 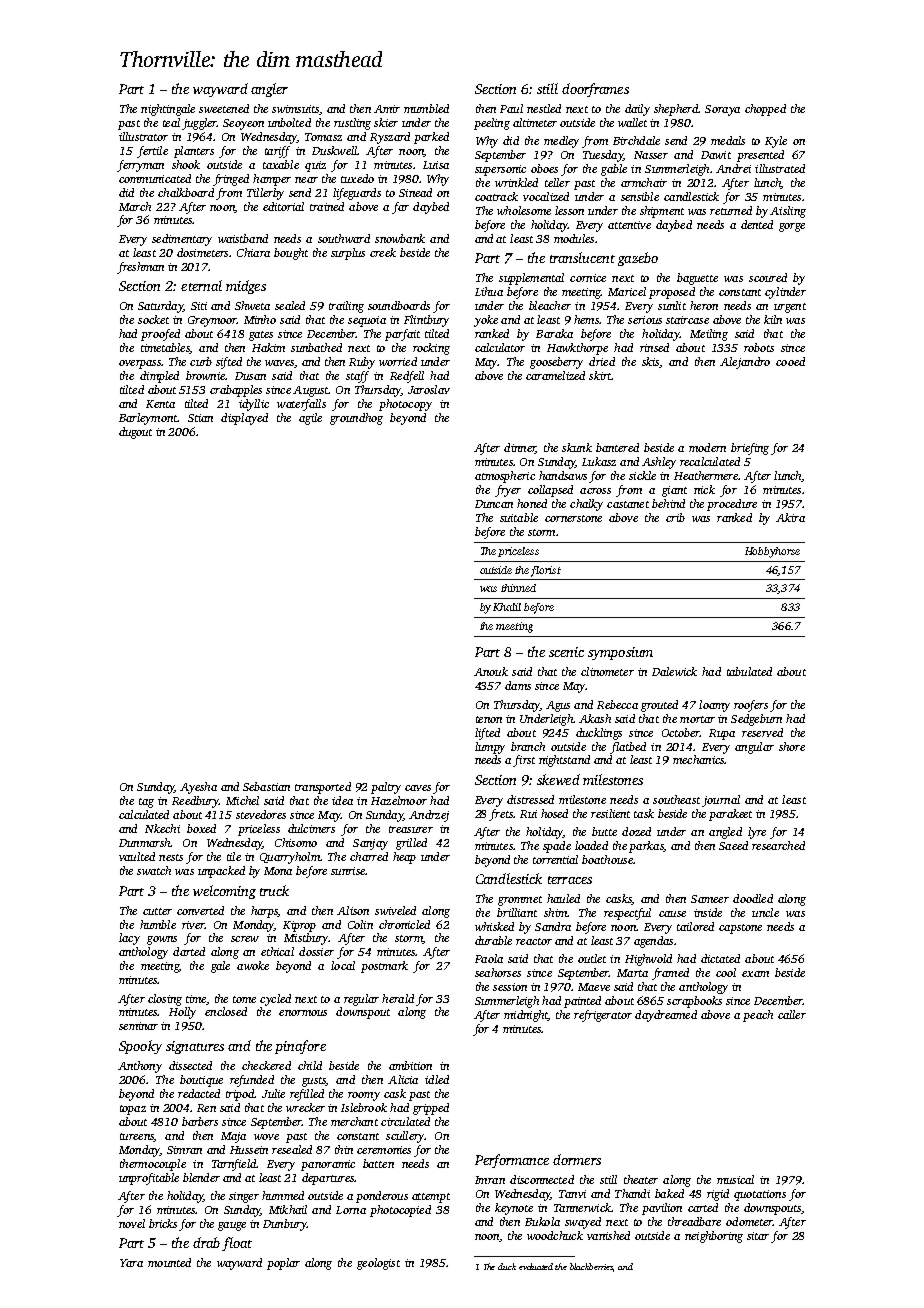 What do you see at coordinates (650, 361) in the screenshot?
I see `skis` at bounding box center [650, 361].
